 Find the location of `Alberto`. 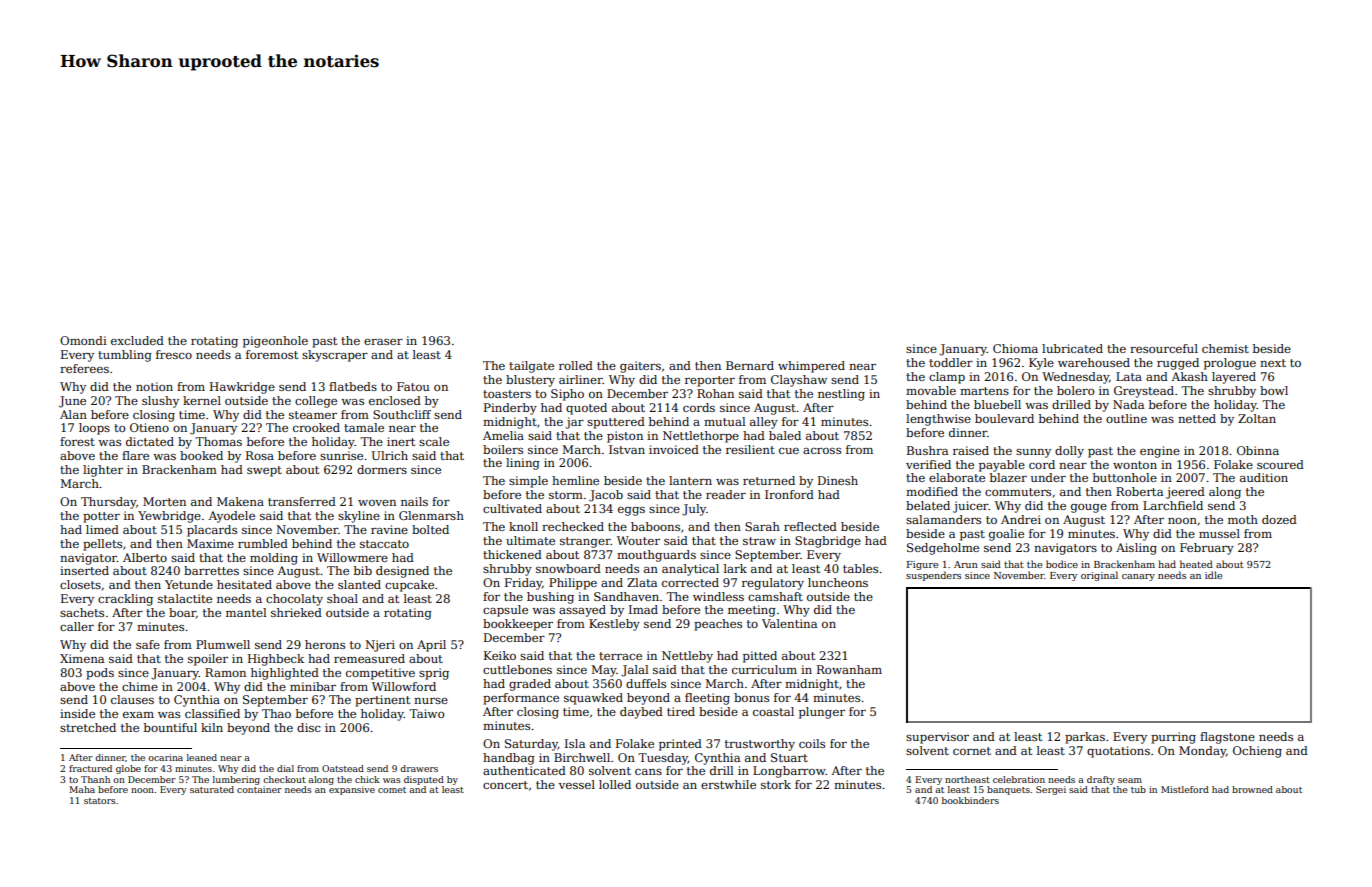

Alberto is located at coordinates (145, 557).
